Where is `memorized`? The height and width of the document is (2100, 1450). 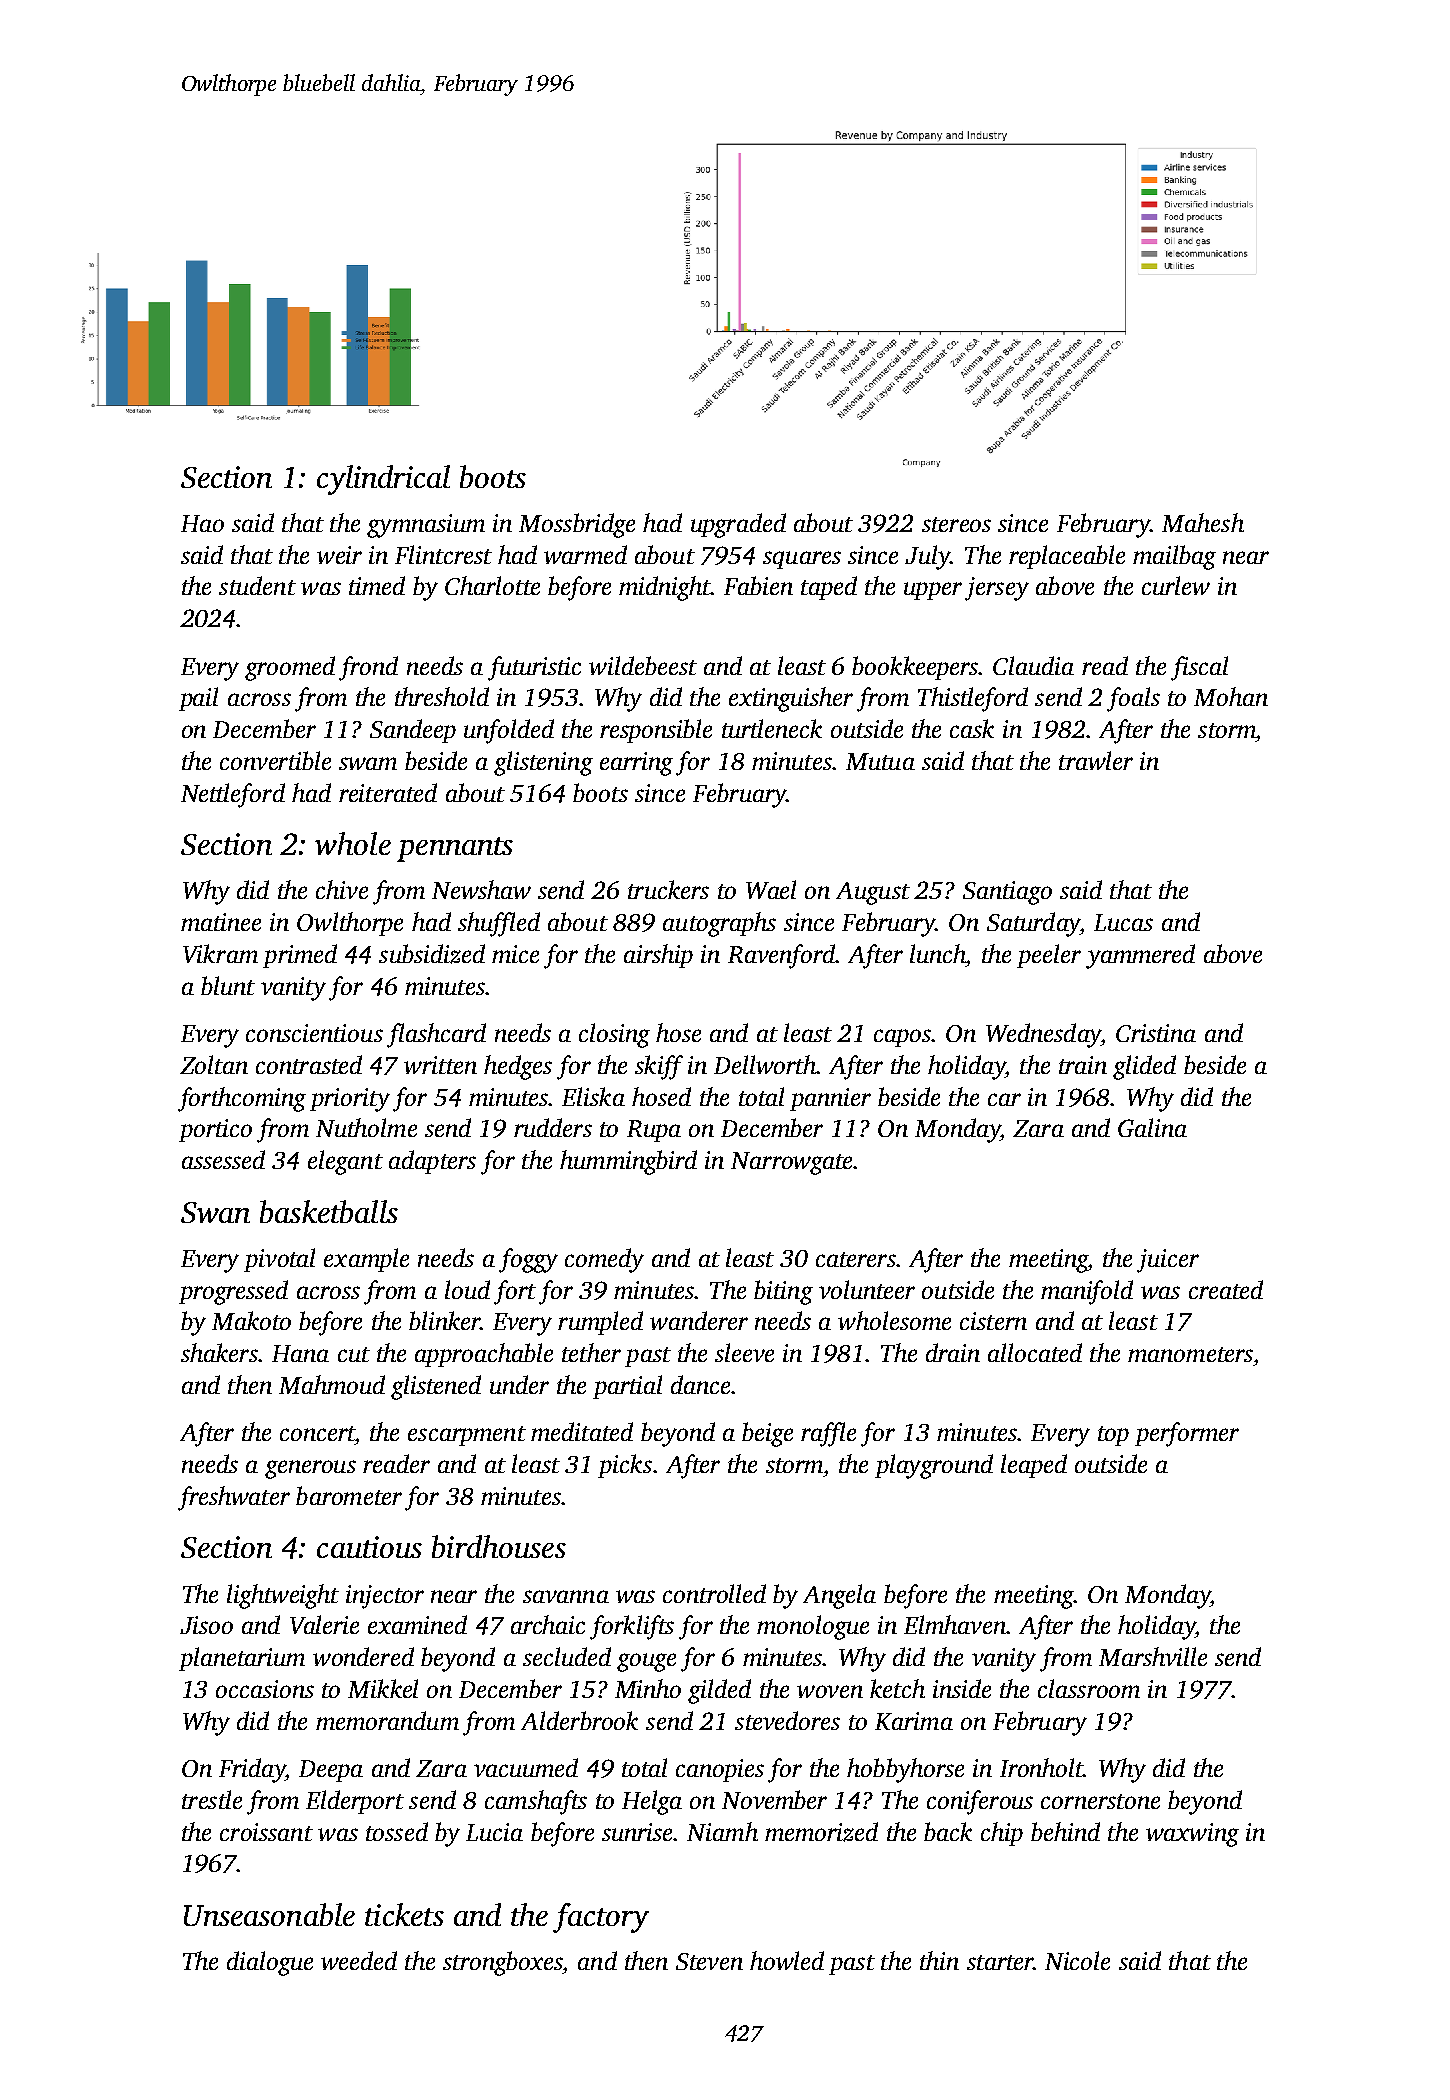
memorized is located at coordinates (821, 1832).
